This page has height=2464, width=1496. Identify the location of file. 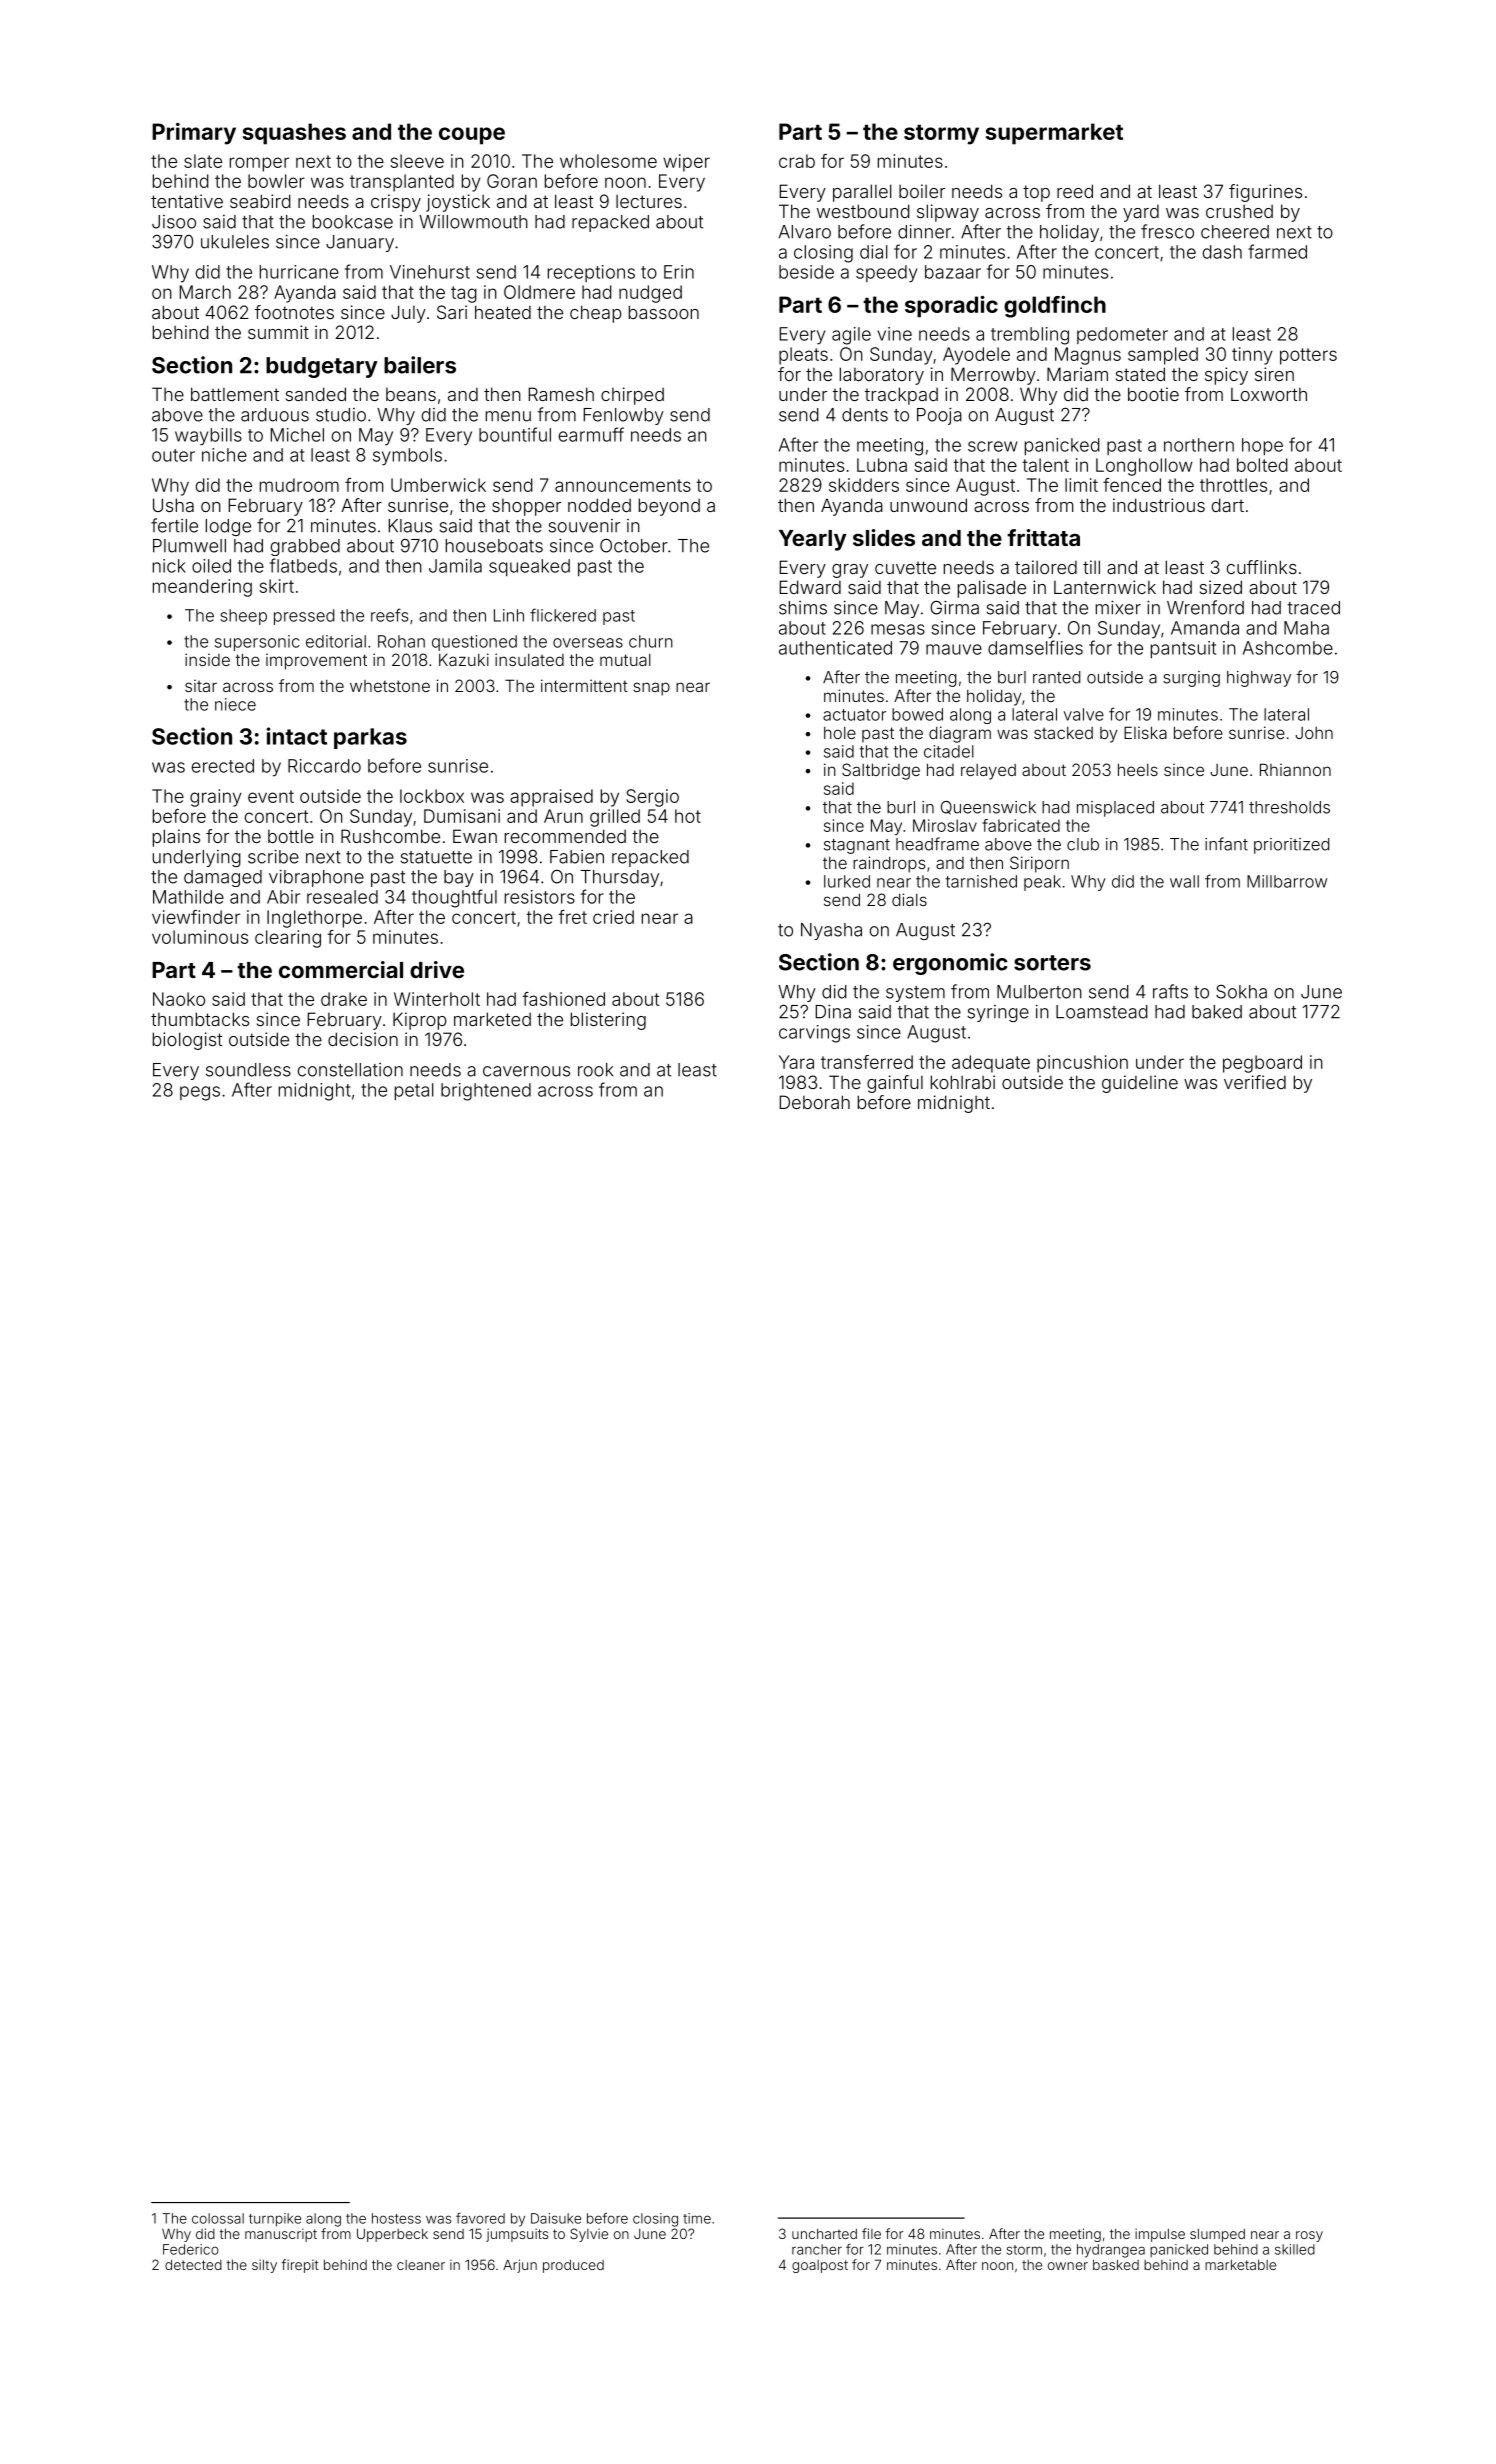
(871, 2233).
